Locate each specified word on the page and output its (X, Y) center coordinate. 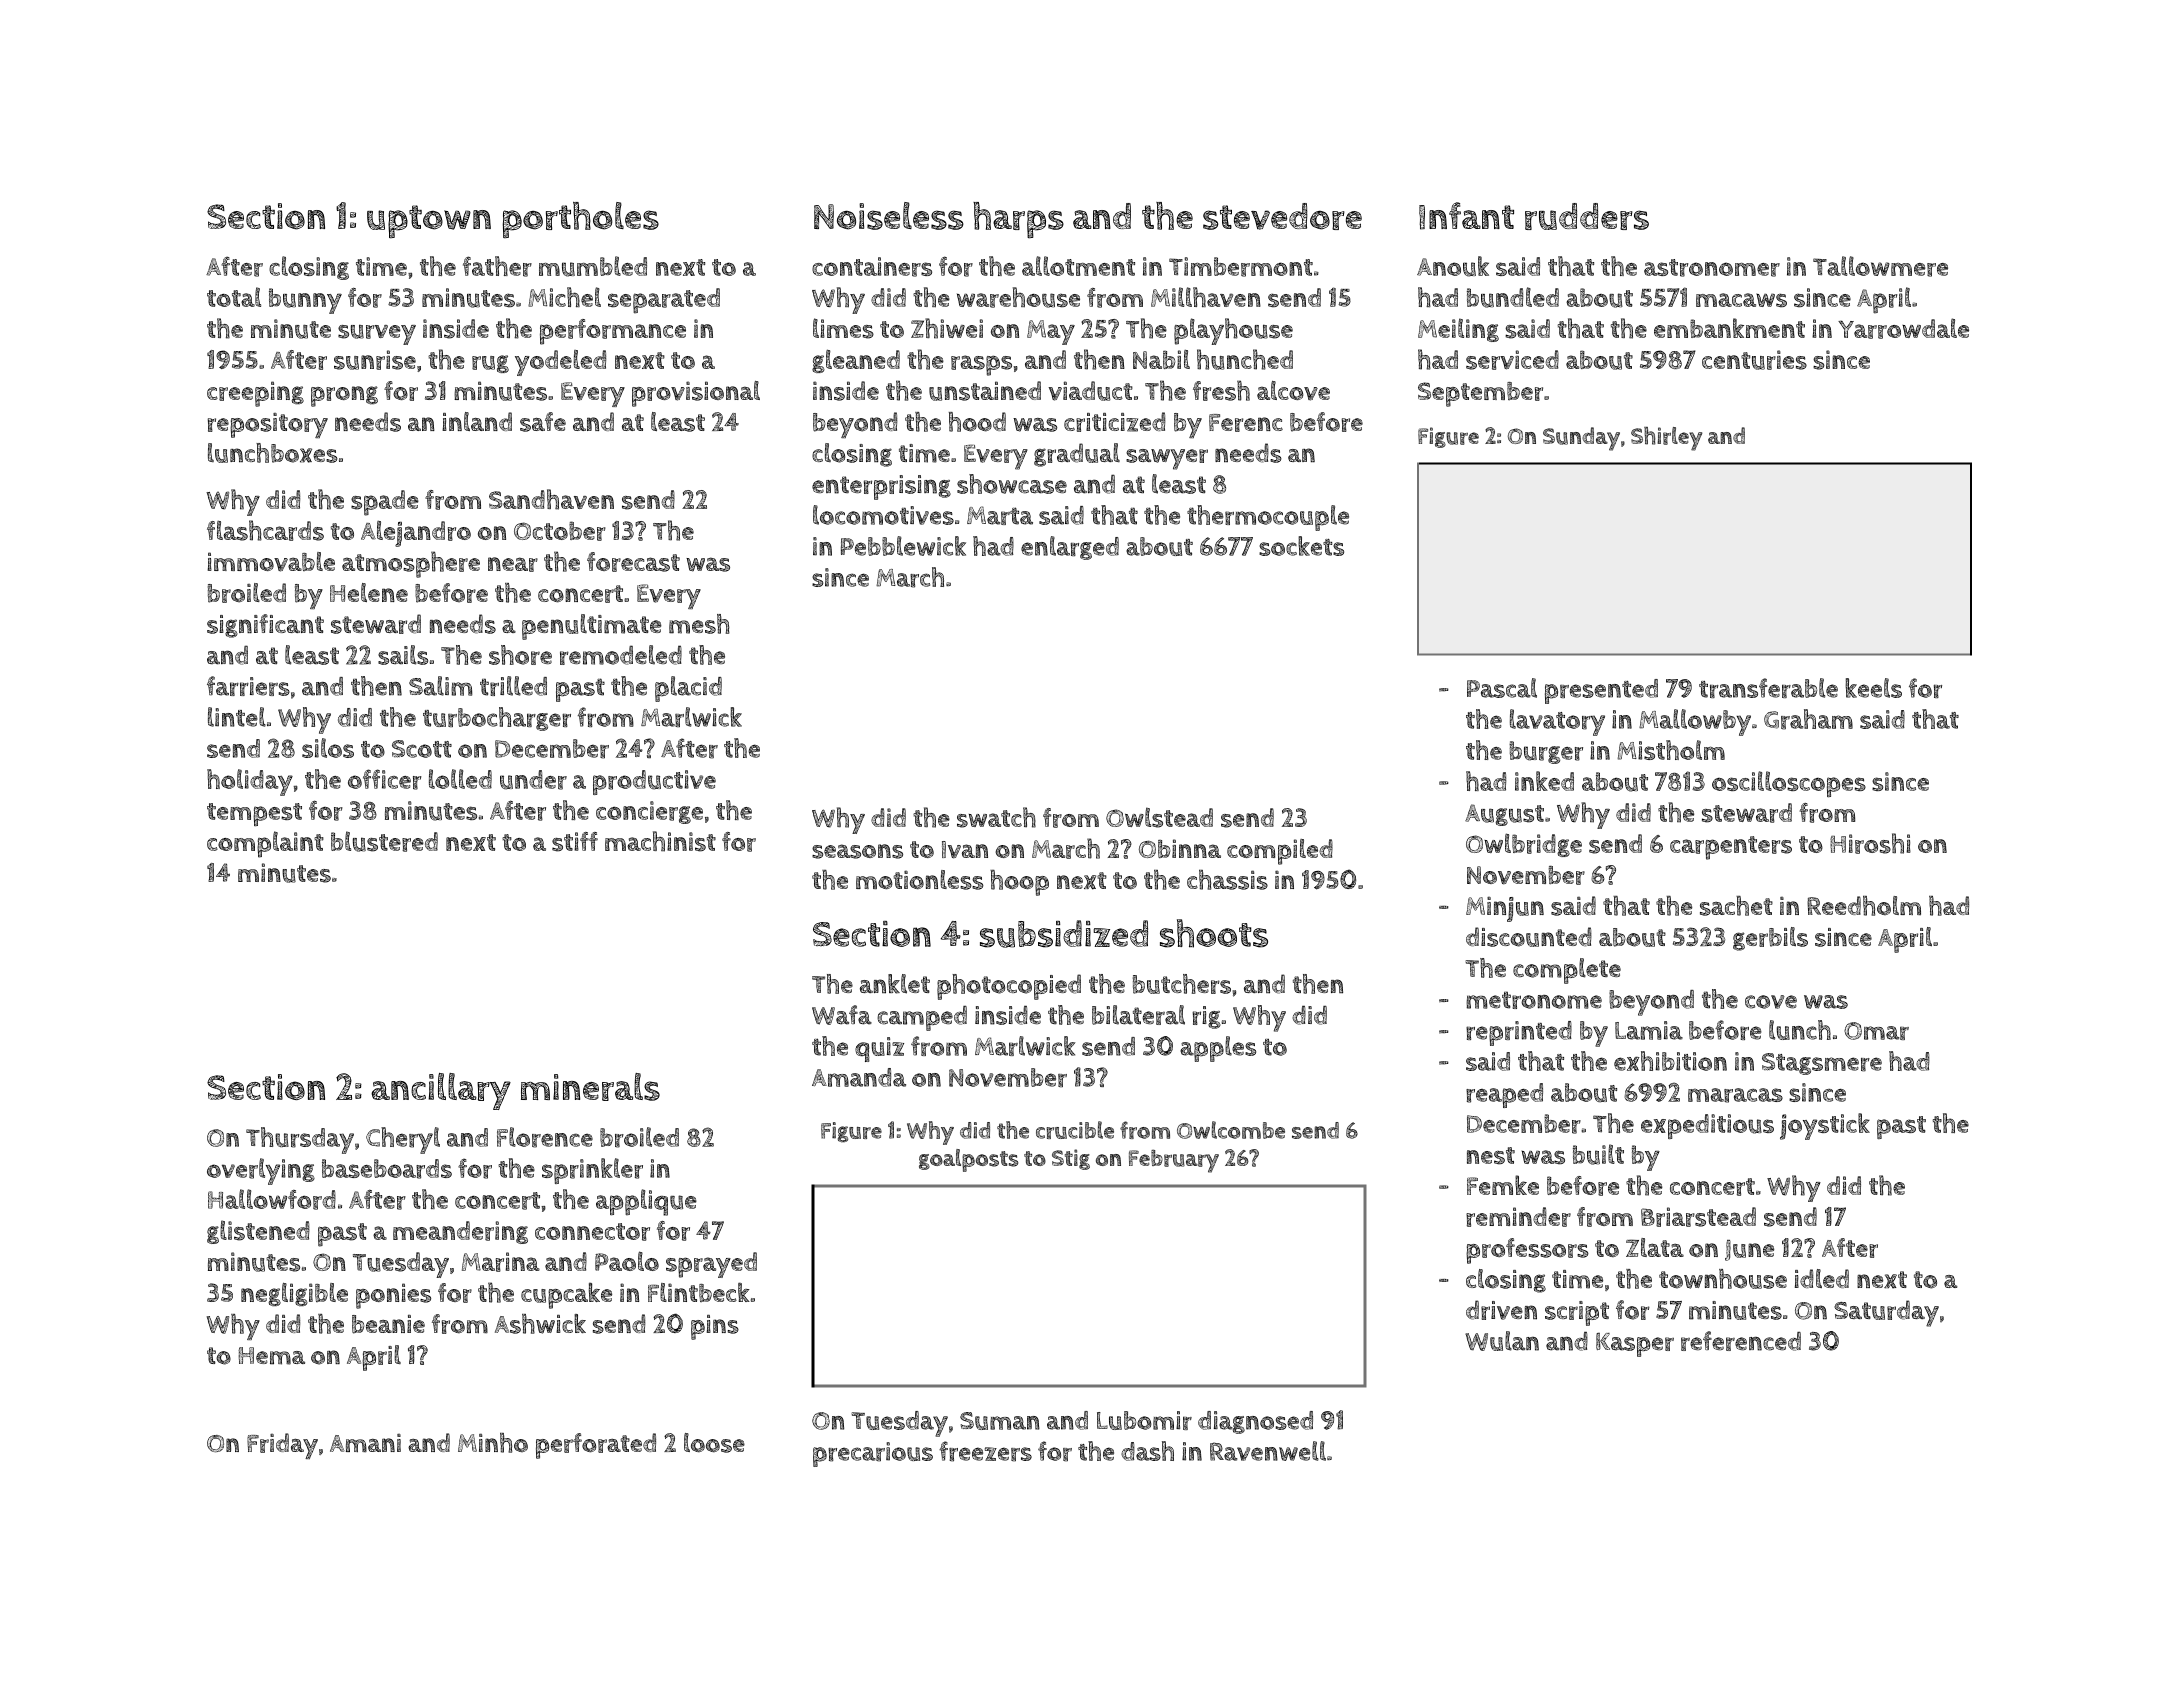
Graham (1808, 719)
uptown (429, 221)
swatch (996, 817)
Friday (282, 1446)
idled (1822, 1278)
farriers (248, 686)
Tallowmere (1880, 266)
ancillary (441, 1091)
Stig (1071, 1159)
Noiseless (889, 216)
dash (1147, 1451)
